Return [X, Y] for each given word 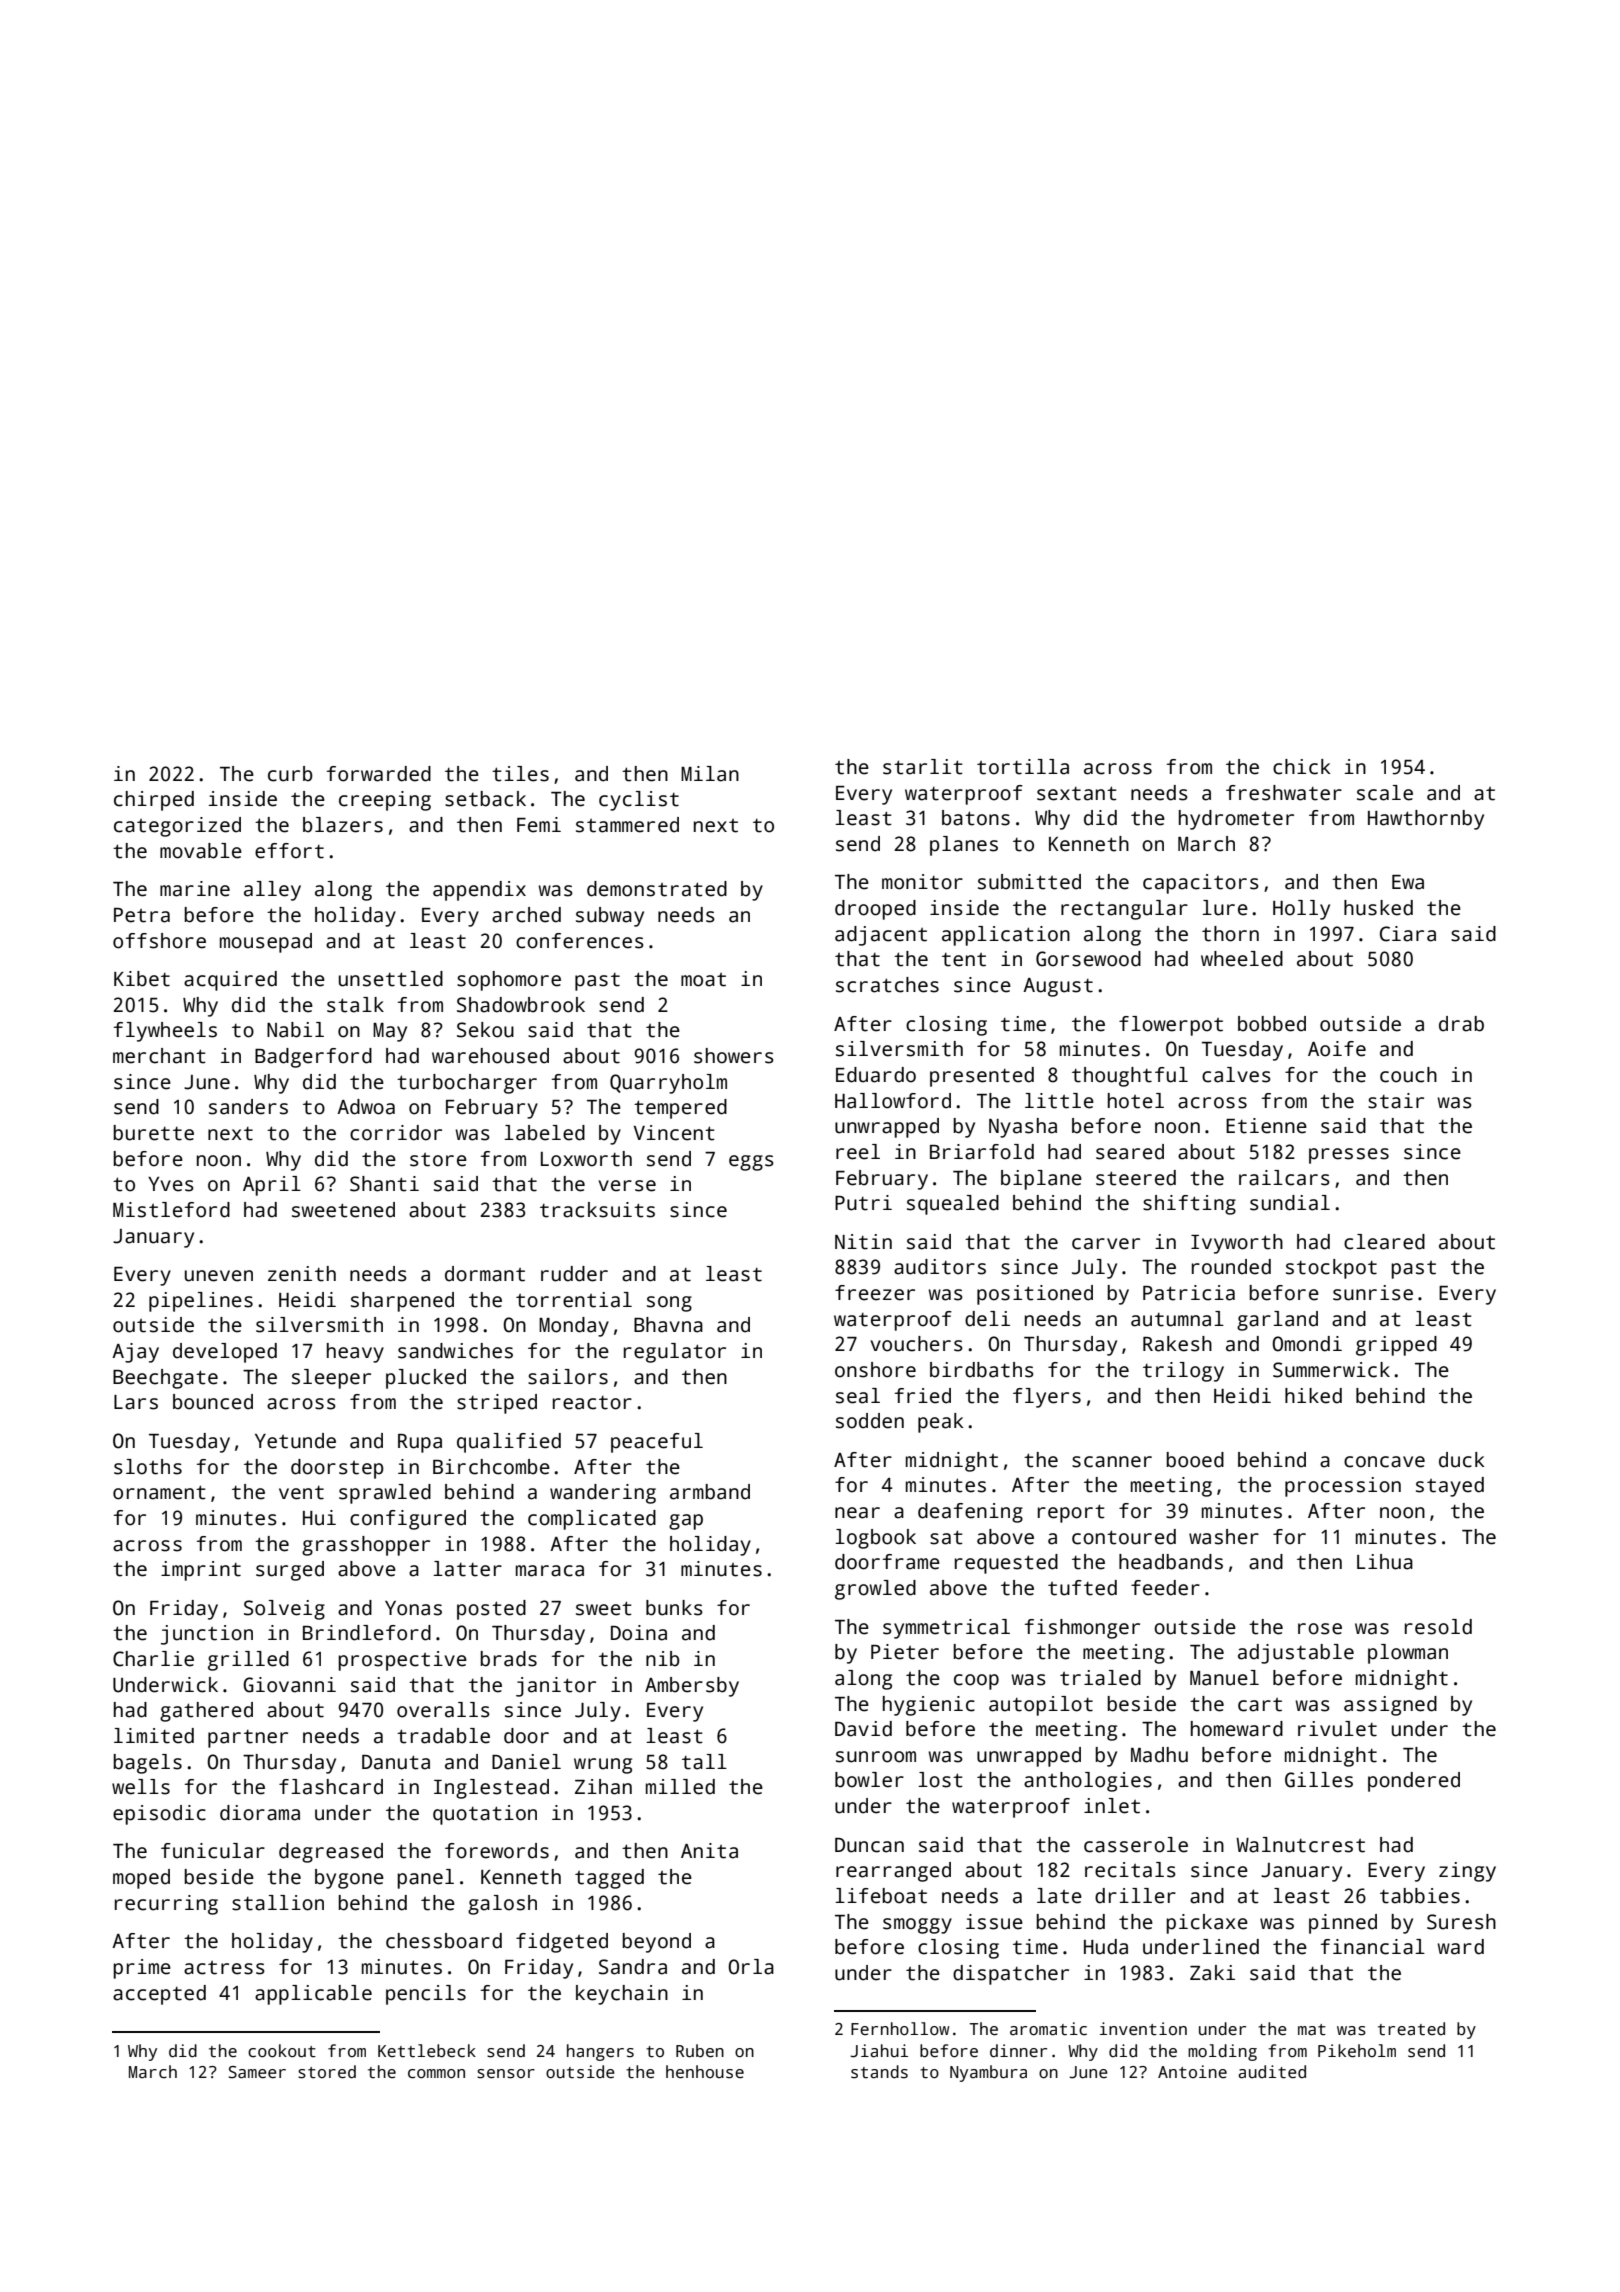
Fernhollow [900, 2029]
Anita [709, 1851]
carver [1106, 1244]
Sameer [257, 2072]
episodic [159, 1815]
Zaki [1212, 1973]
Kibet [142, 979]
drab [1461, 1024]
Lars [136, 1402]
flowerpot [1171, 1026]
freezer [875, 1293]
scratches [887, 985]
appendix [479, 891]
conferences [580, 941]
